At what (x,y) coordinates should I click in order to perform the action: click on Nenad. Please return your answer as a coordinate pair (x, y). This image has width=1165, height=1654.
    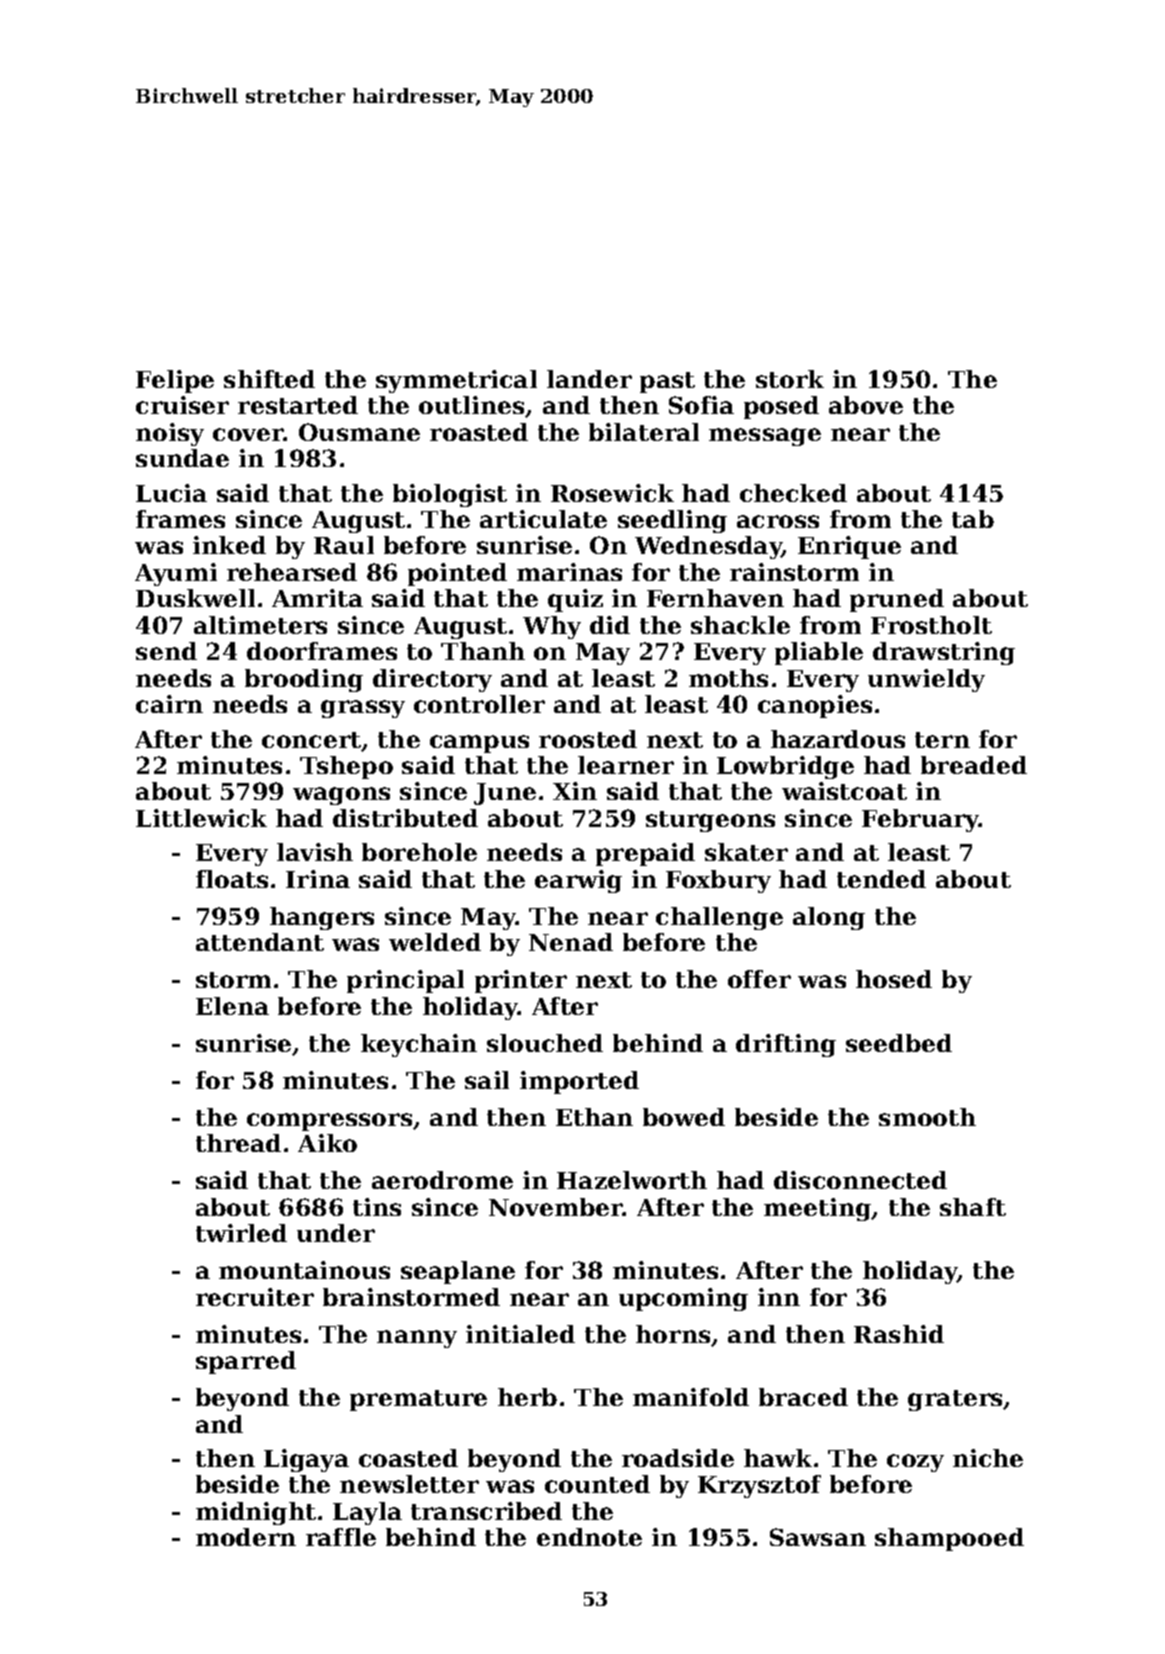
    Looking at the image, I should click on (571, 942).
